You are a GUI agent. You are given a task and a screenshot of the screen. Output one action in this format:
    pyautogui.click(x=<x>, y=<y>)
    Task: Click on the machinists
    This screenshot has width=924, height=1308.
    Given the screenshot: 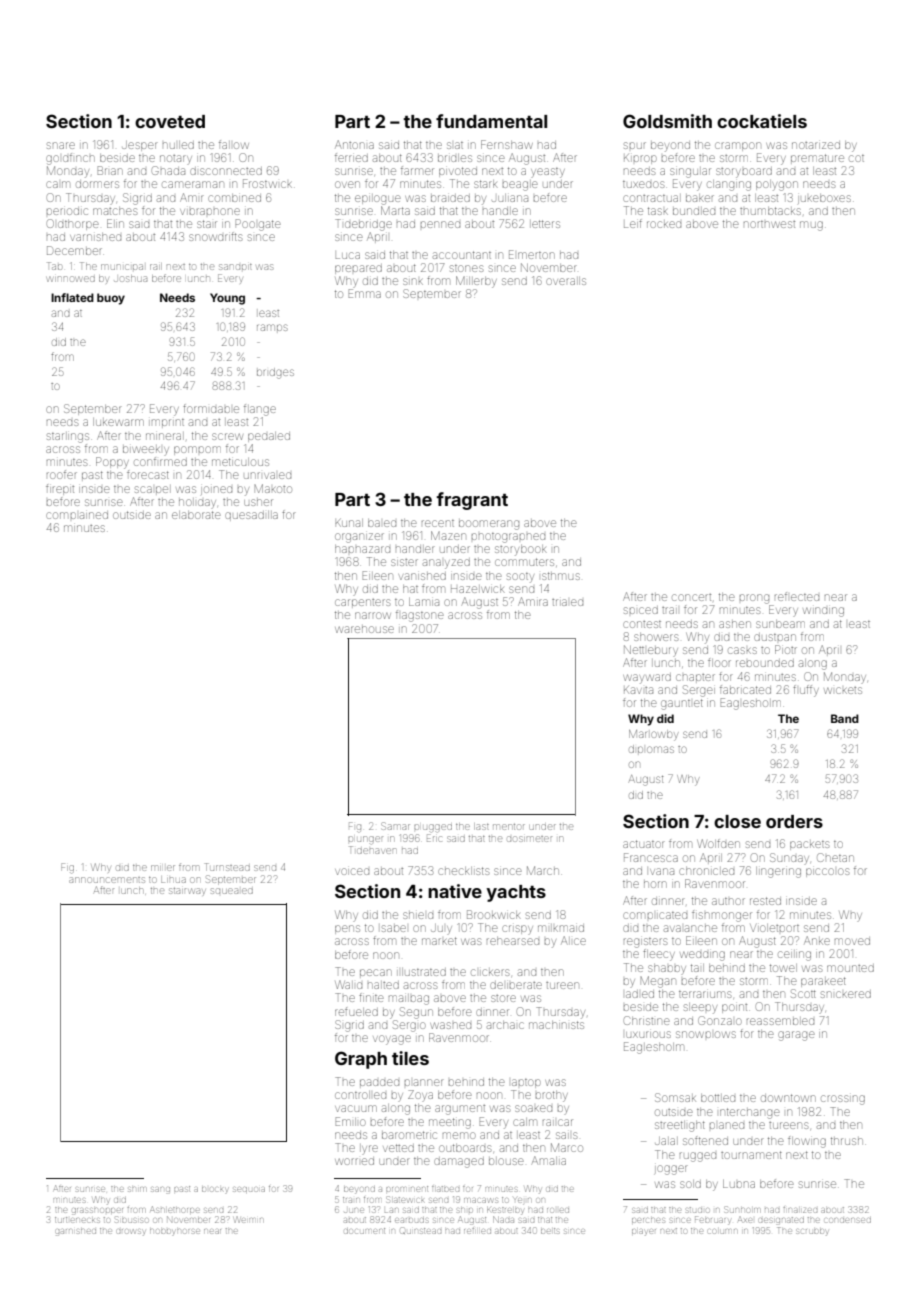 What is the action you would take?
    pyautogui.click(x=556, y=1025)
